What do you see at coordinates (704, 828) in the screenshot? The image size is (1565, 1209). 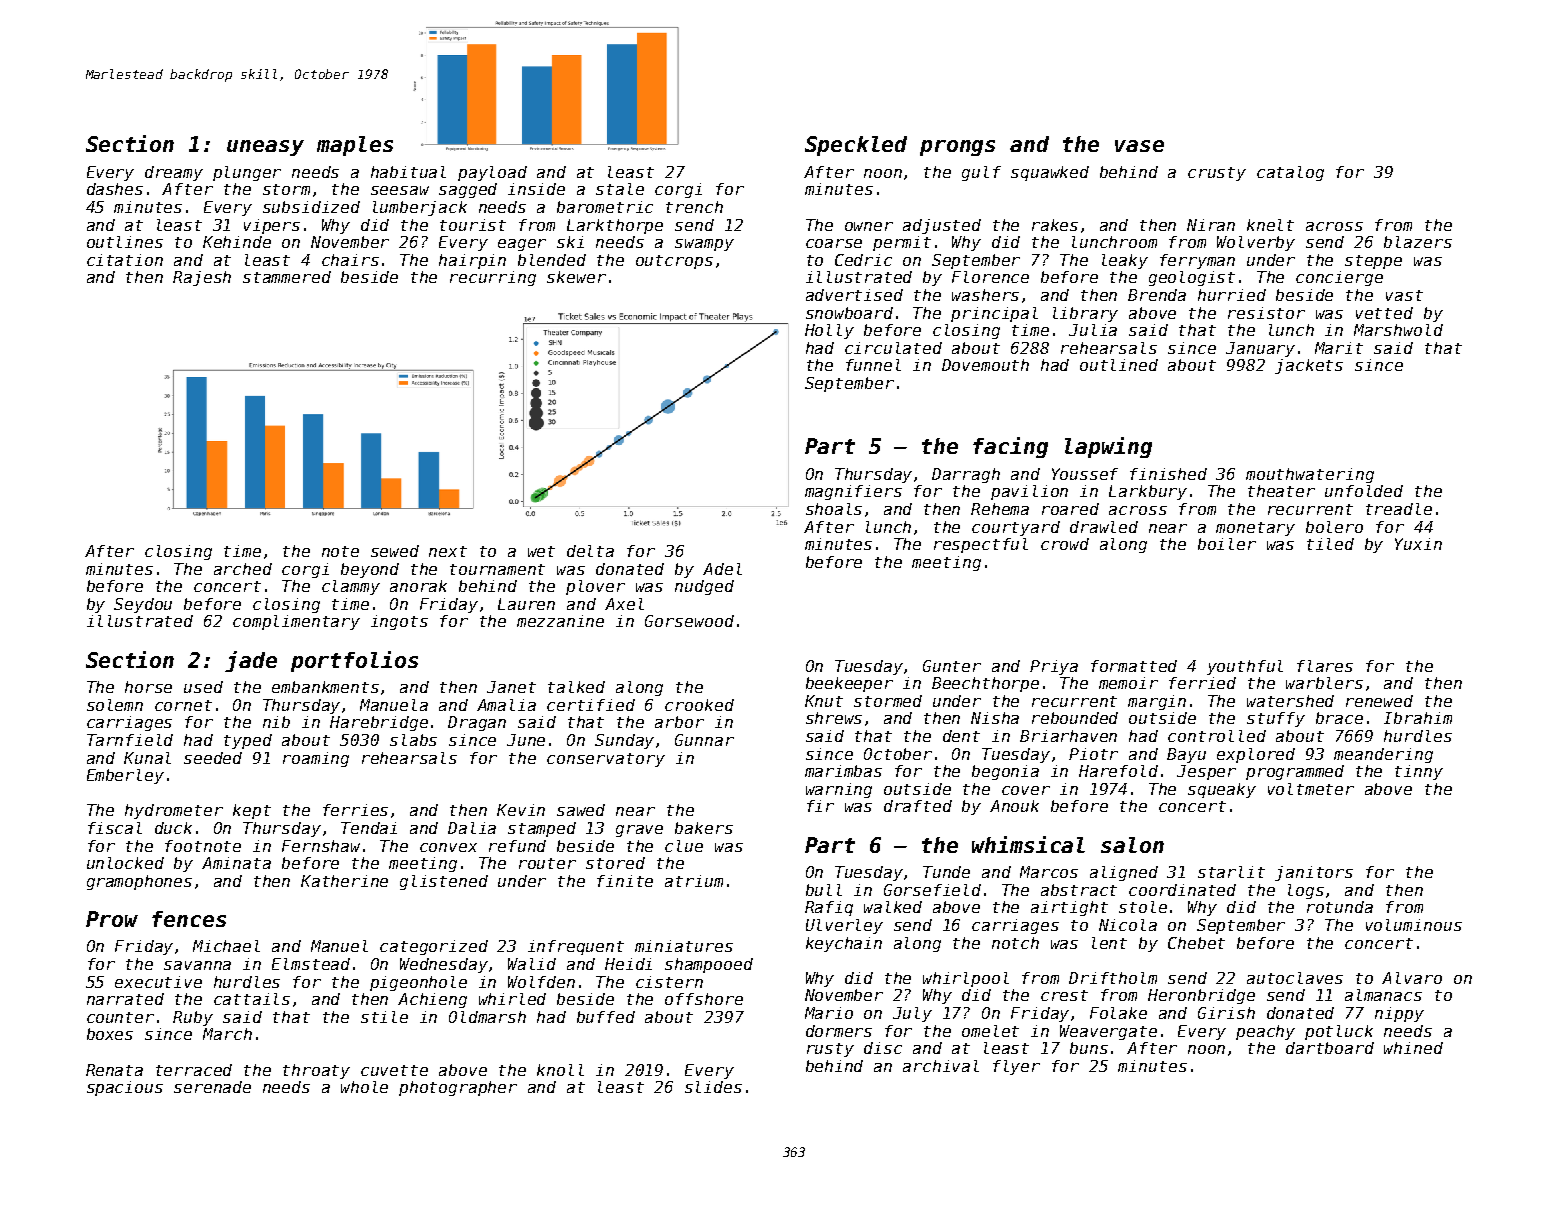 I see `bakers` at bounding box center [704, 828].
